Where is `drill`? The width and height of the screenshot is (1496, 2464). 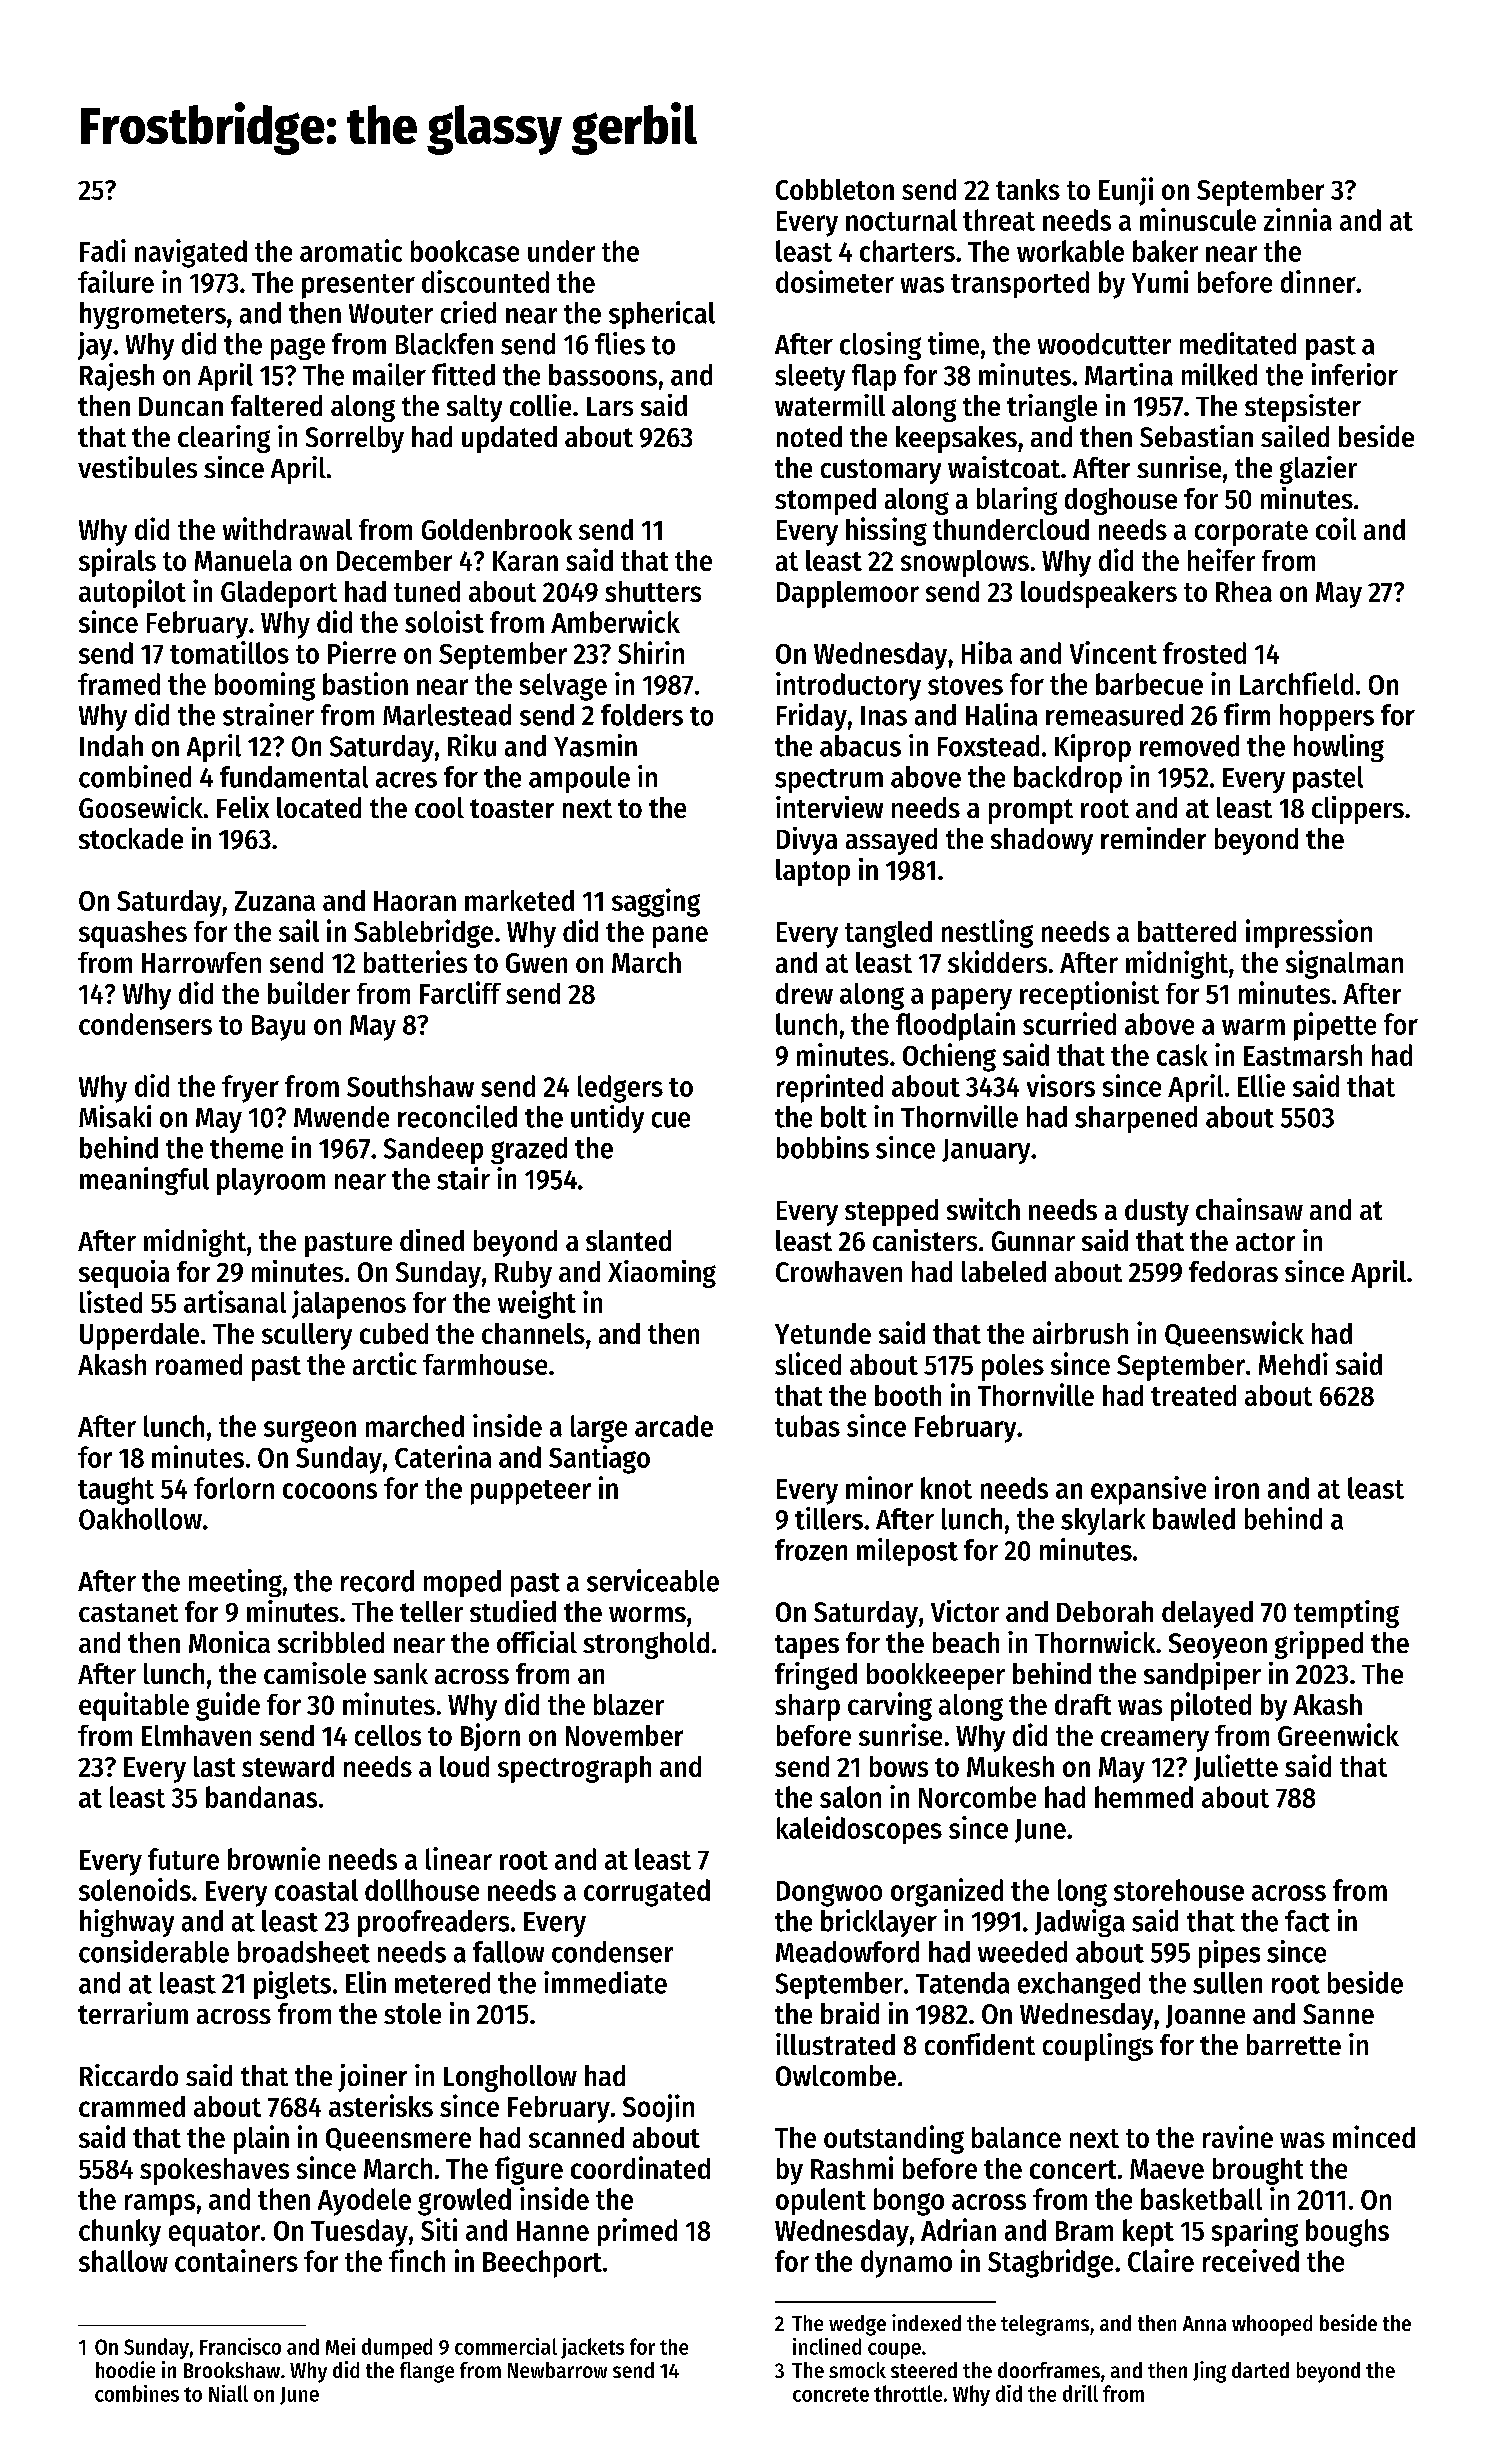
drill is located at coordinates (1080, 2393).
